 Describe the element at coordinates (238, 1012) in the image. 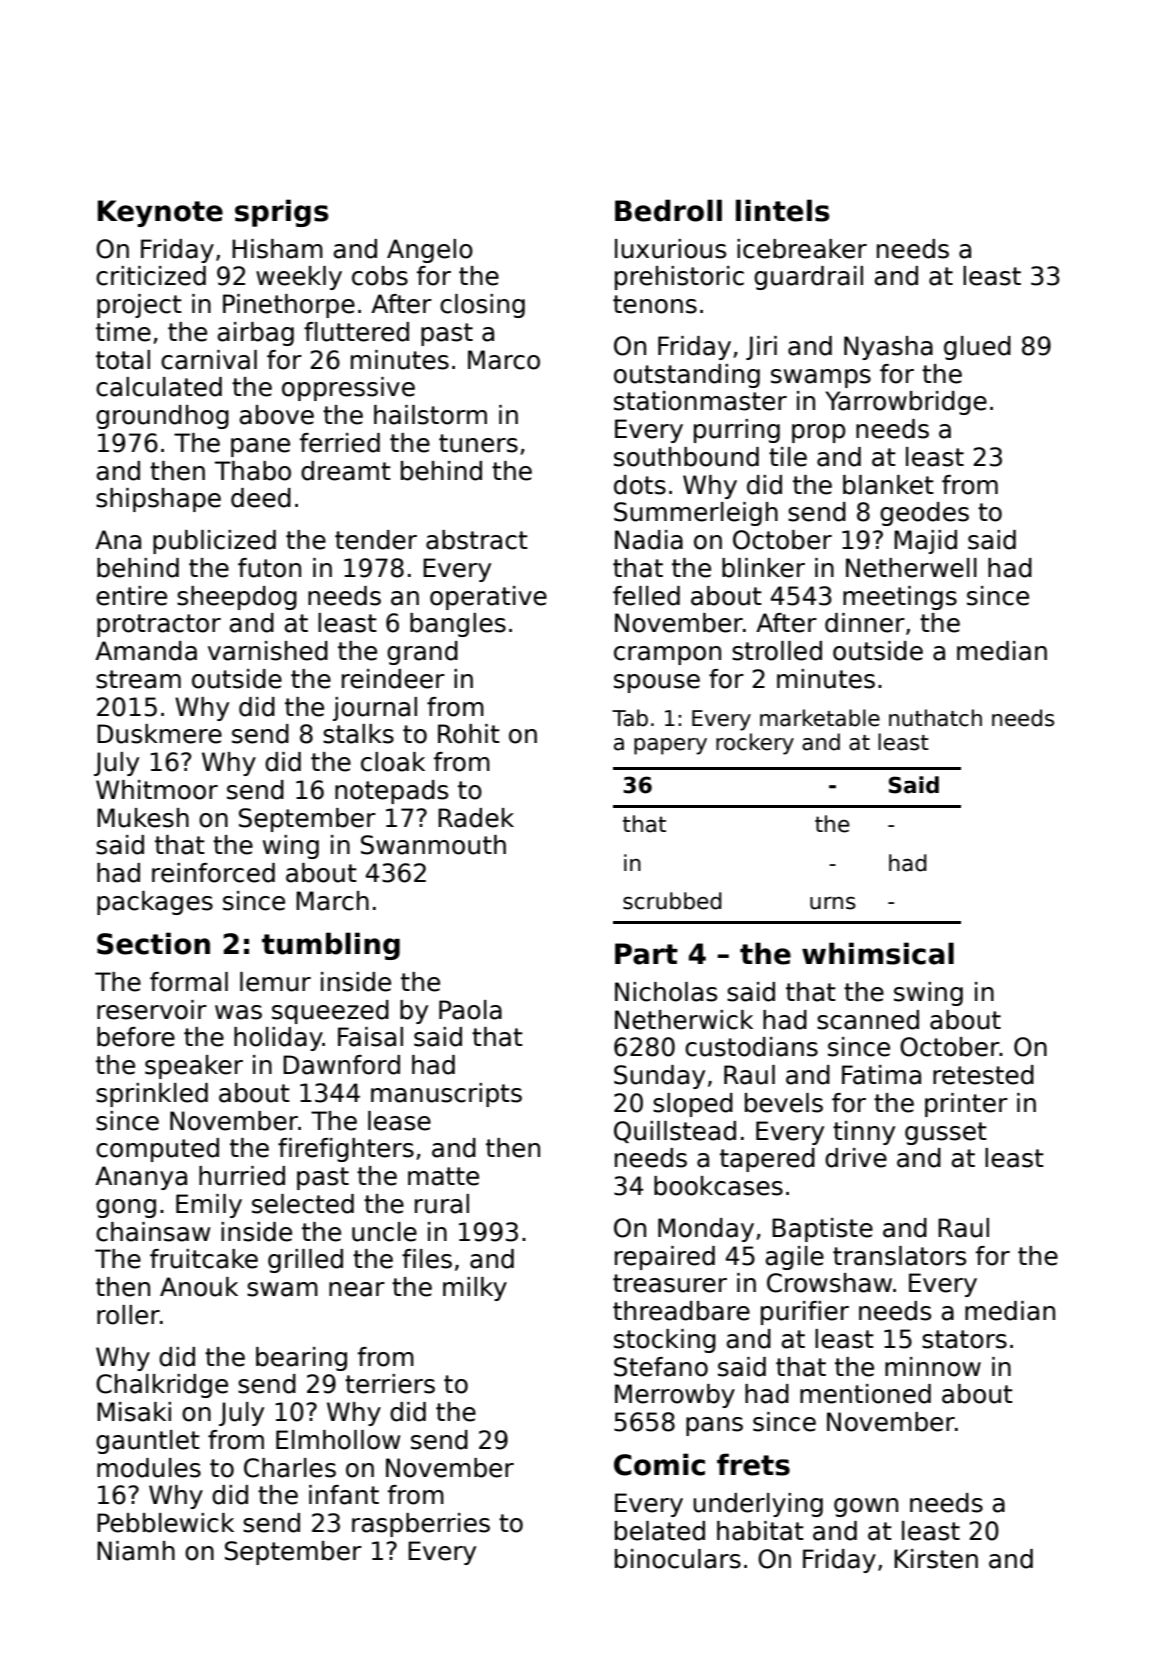

I see `was` at that location.
